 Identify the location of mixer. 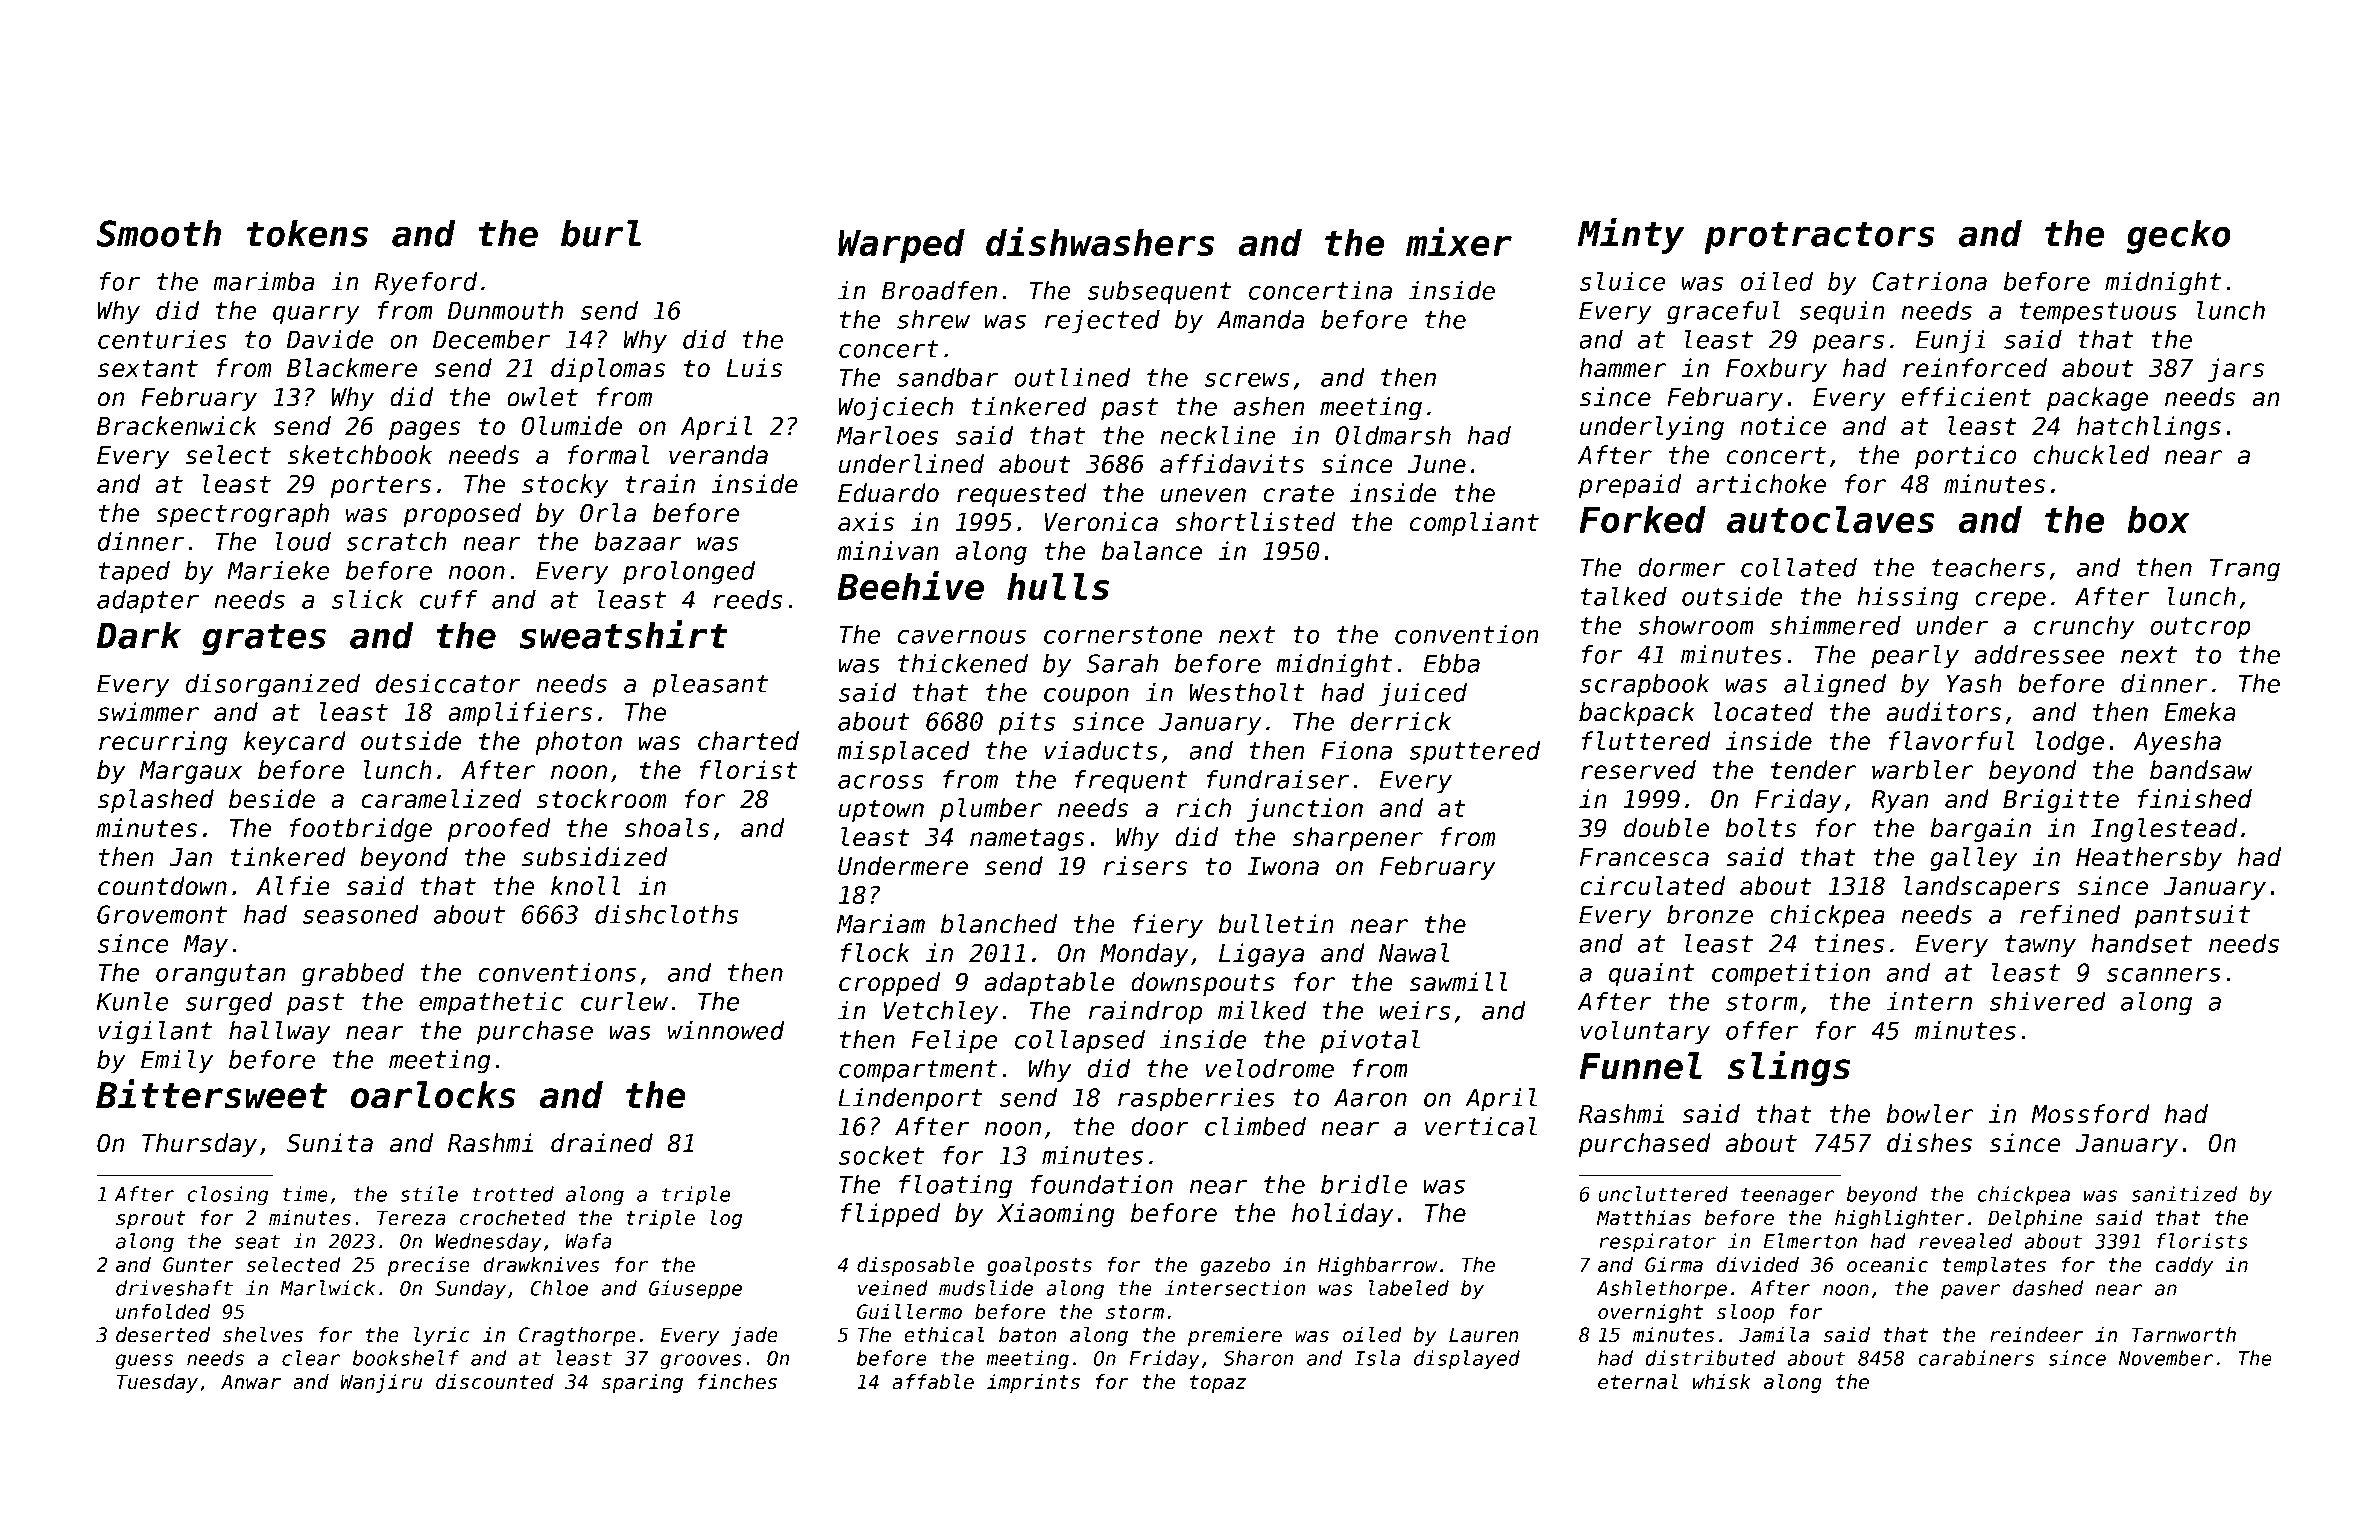
(1459, 241).
